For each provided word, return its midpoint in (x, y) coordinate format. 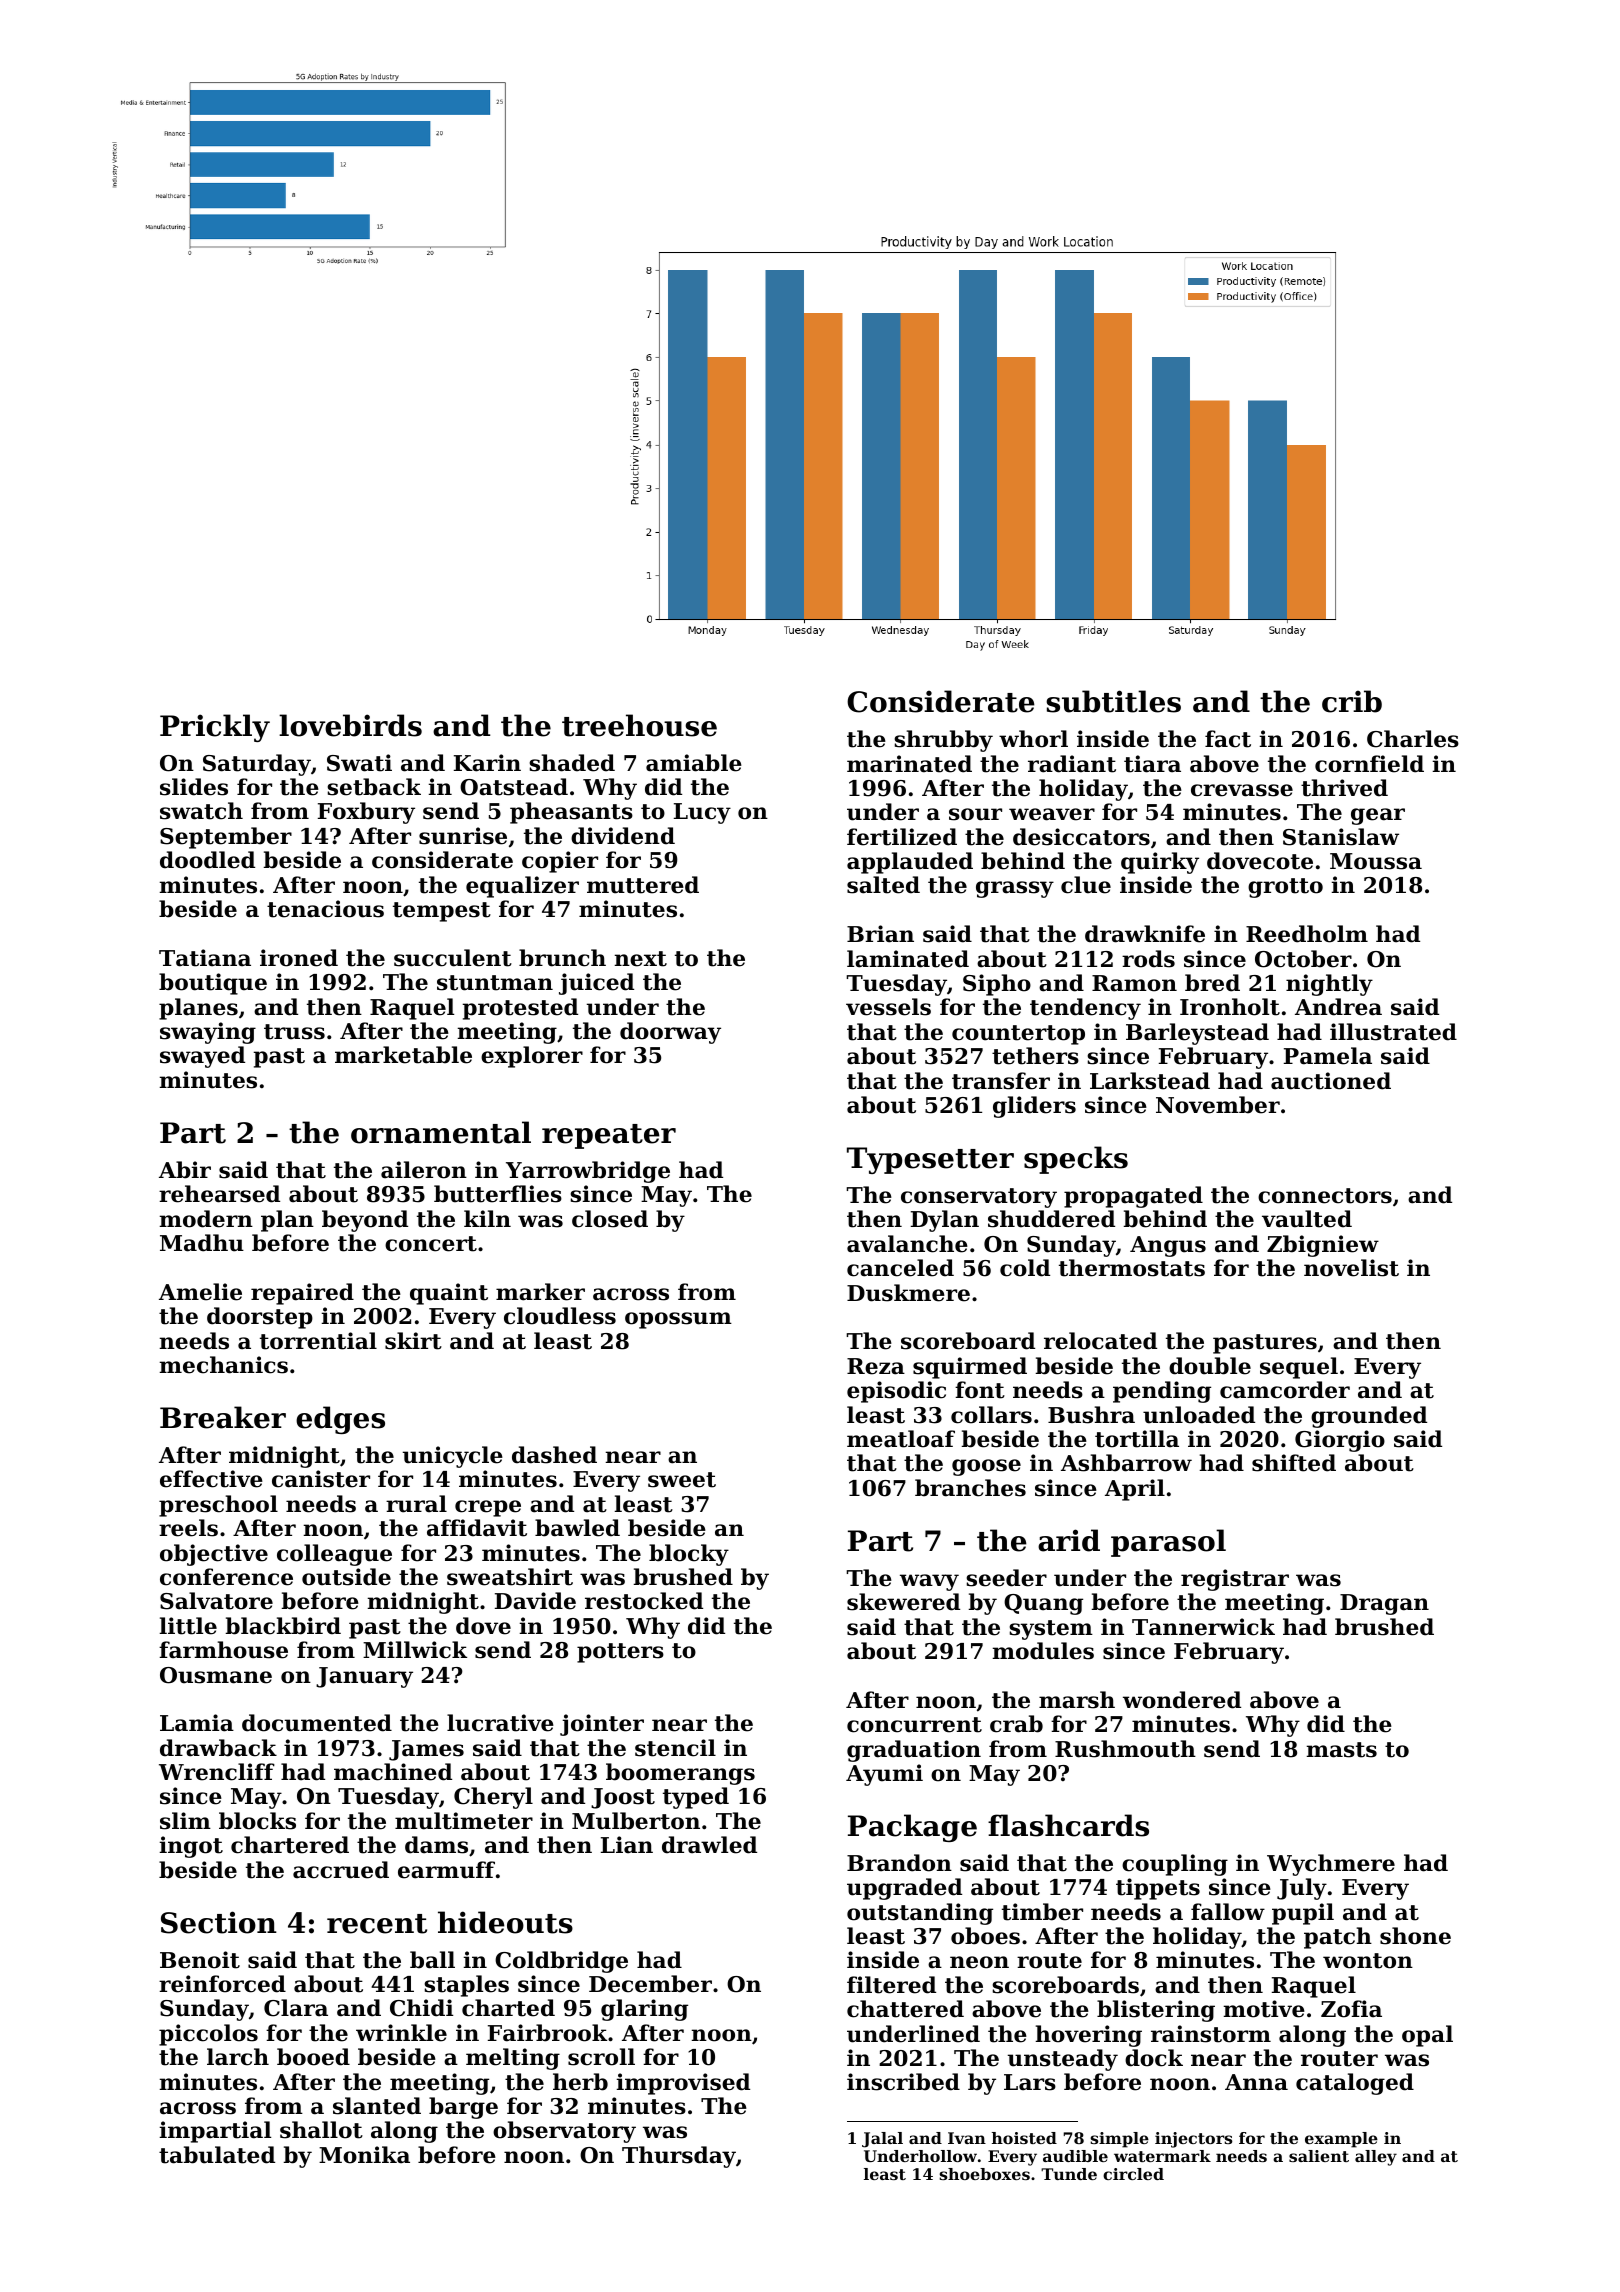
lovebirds (350, 725)
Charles (1413, 739)
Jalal (882, 2140)
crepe (488, 1508)
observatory (564, 2132)
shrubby (943, 741)
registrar (1235, 1580)
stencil (675, 1748)
